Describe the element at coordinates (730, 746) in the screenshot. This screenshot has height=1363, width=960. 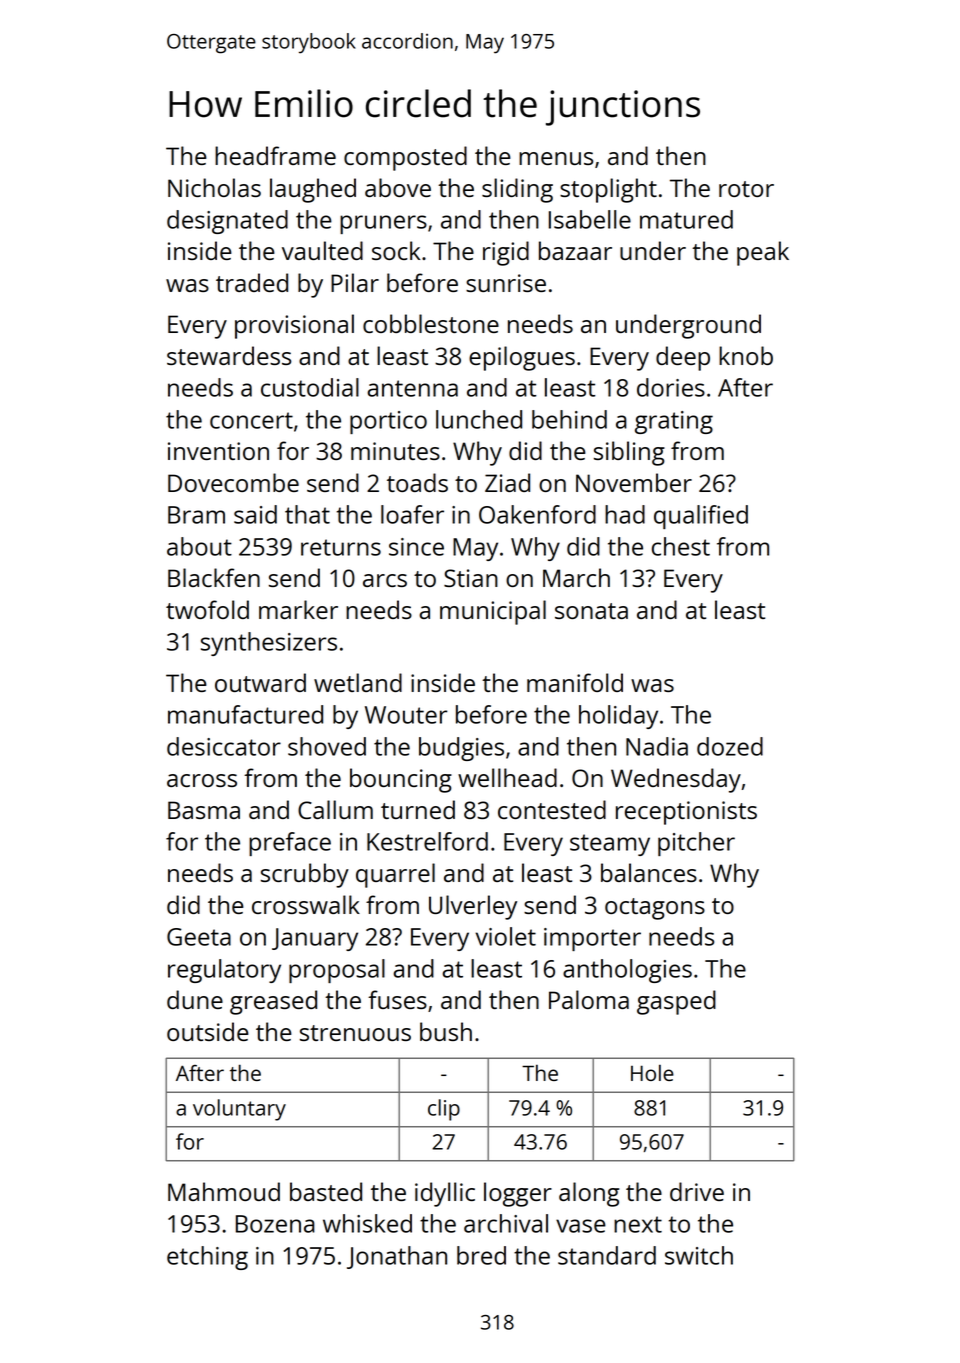
I see `dozed` at that location.
